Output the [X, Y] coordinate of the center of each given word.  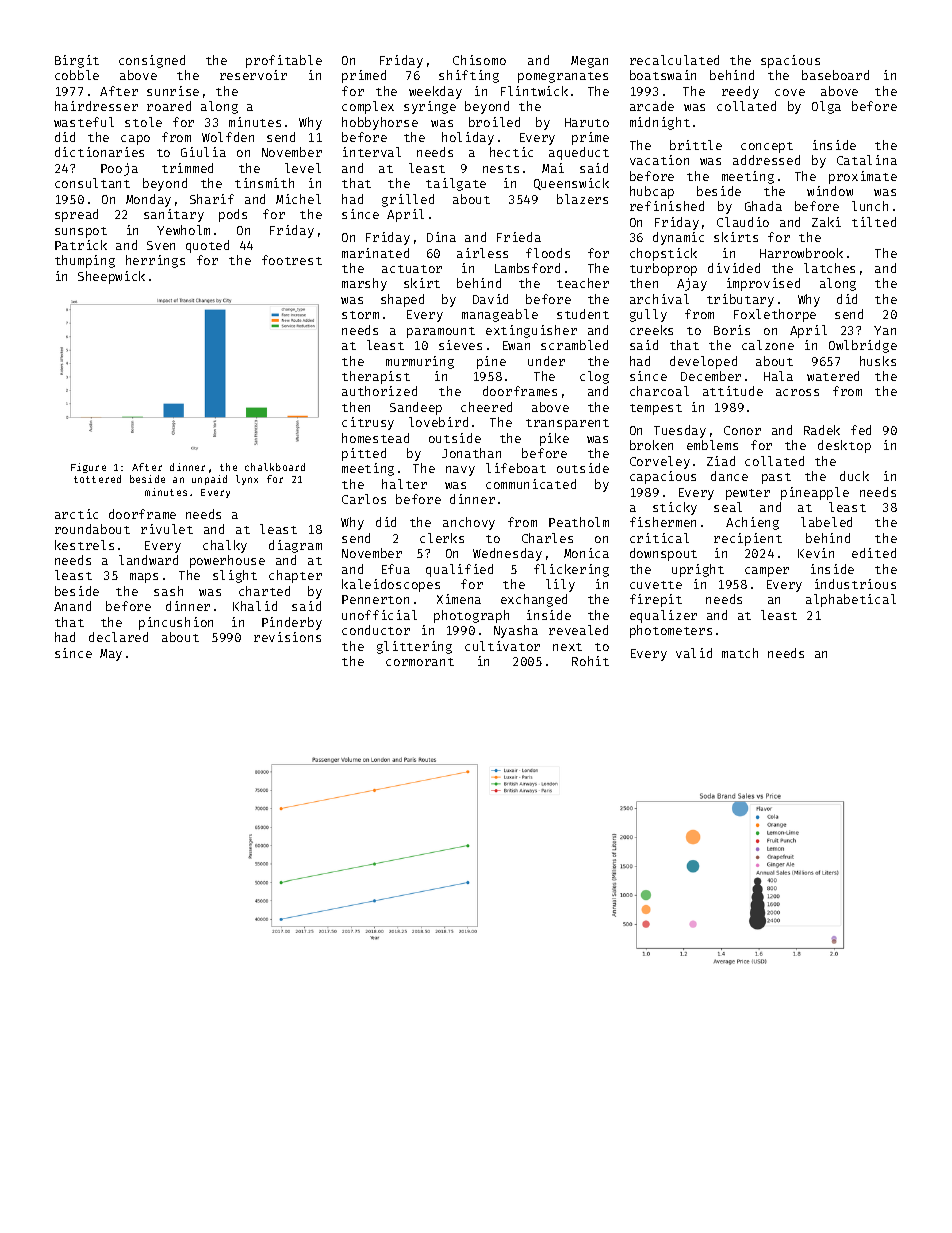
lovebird [438, 422]
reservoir [253, 75]
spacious [790, 61]
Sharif [212, 199]
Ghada [763, 206]
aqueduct [579, 153]
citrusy [368, 423]
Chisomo [479, 60]
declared [118, 637]
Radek [822, 430]
